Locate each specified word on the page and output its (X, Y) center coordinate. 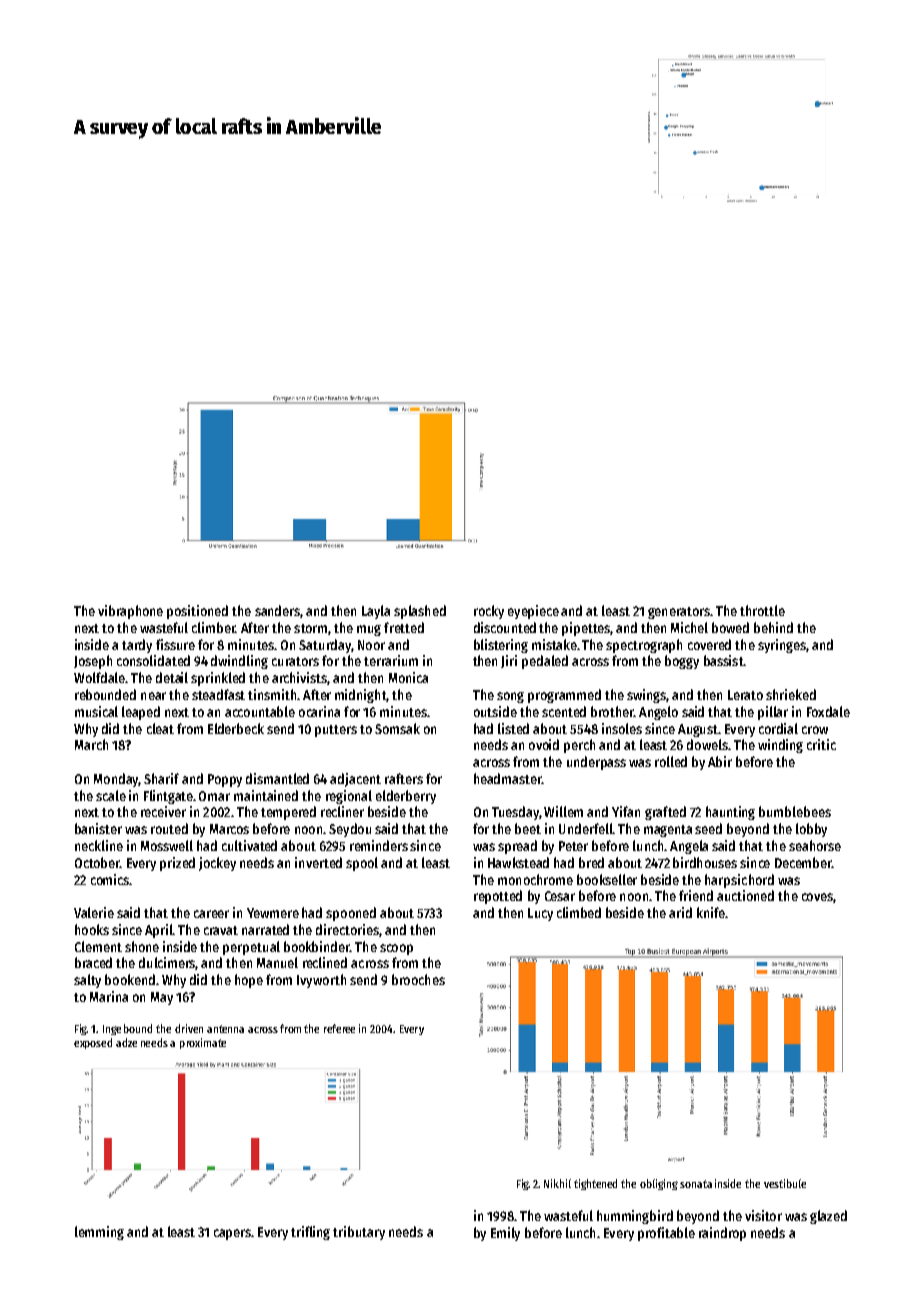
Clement (98, 946)
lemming (99, 1233)
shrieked (791, 694)
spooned (351, 914)
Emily (505, 1234)
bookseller (607, 879)
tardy (137, 646)
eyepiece (533, 612)
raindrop (722, 1234)
